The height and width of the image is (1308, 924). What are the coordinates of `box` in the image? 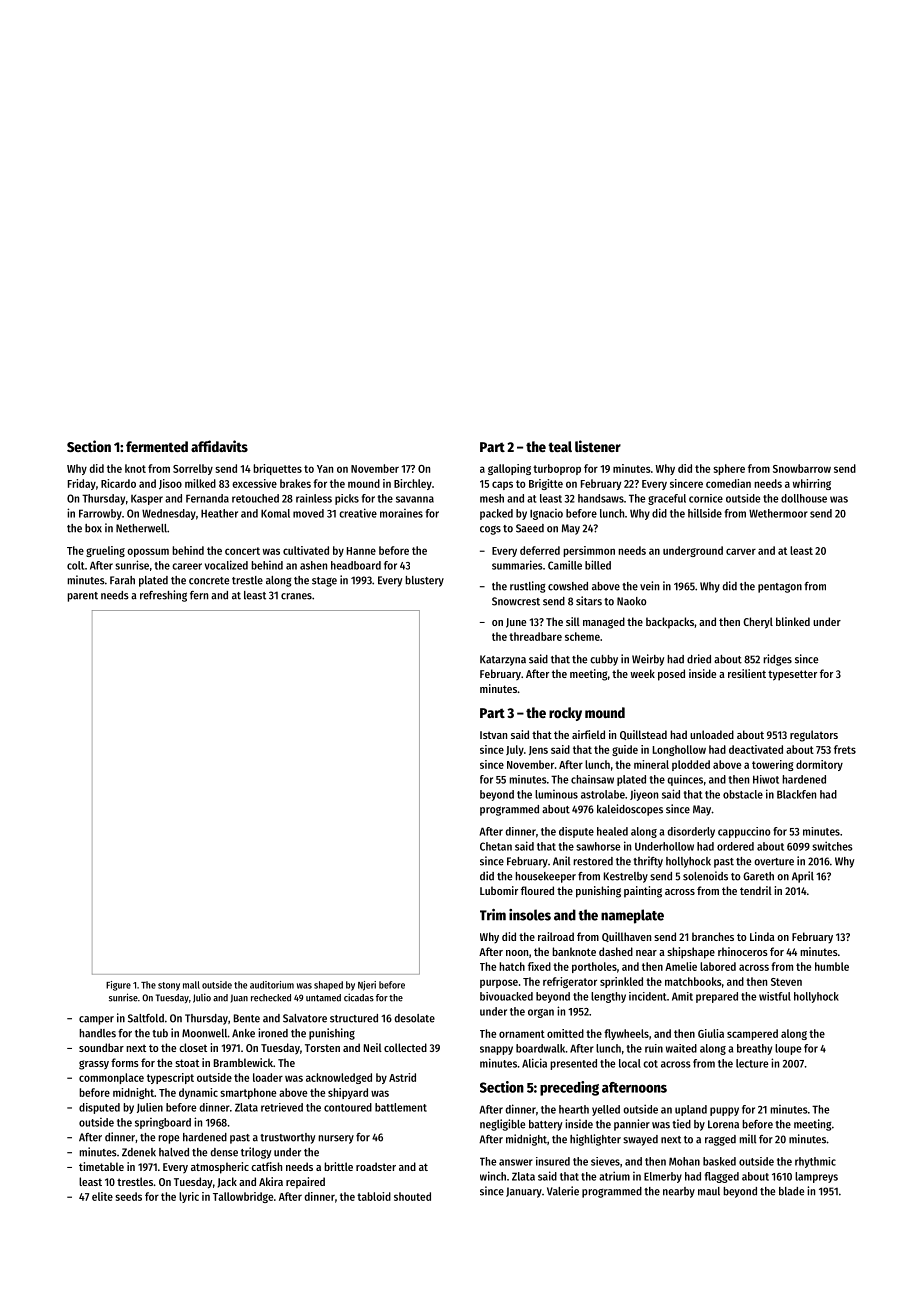 It's located at (93, 528).
